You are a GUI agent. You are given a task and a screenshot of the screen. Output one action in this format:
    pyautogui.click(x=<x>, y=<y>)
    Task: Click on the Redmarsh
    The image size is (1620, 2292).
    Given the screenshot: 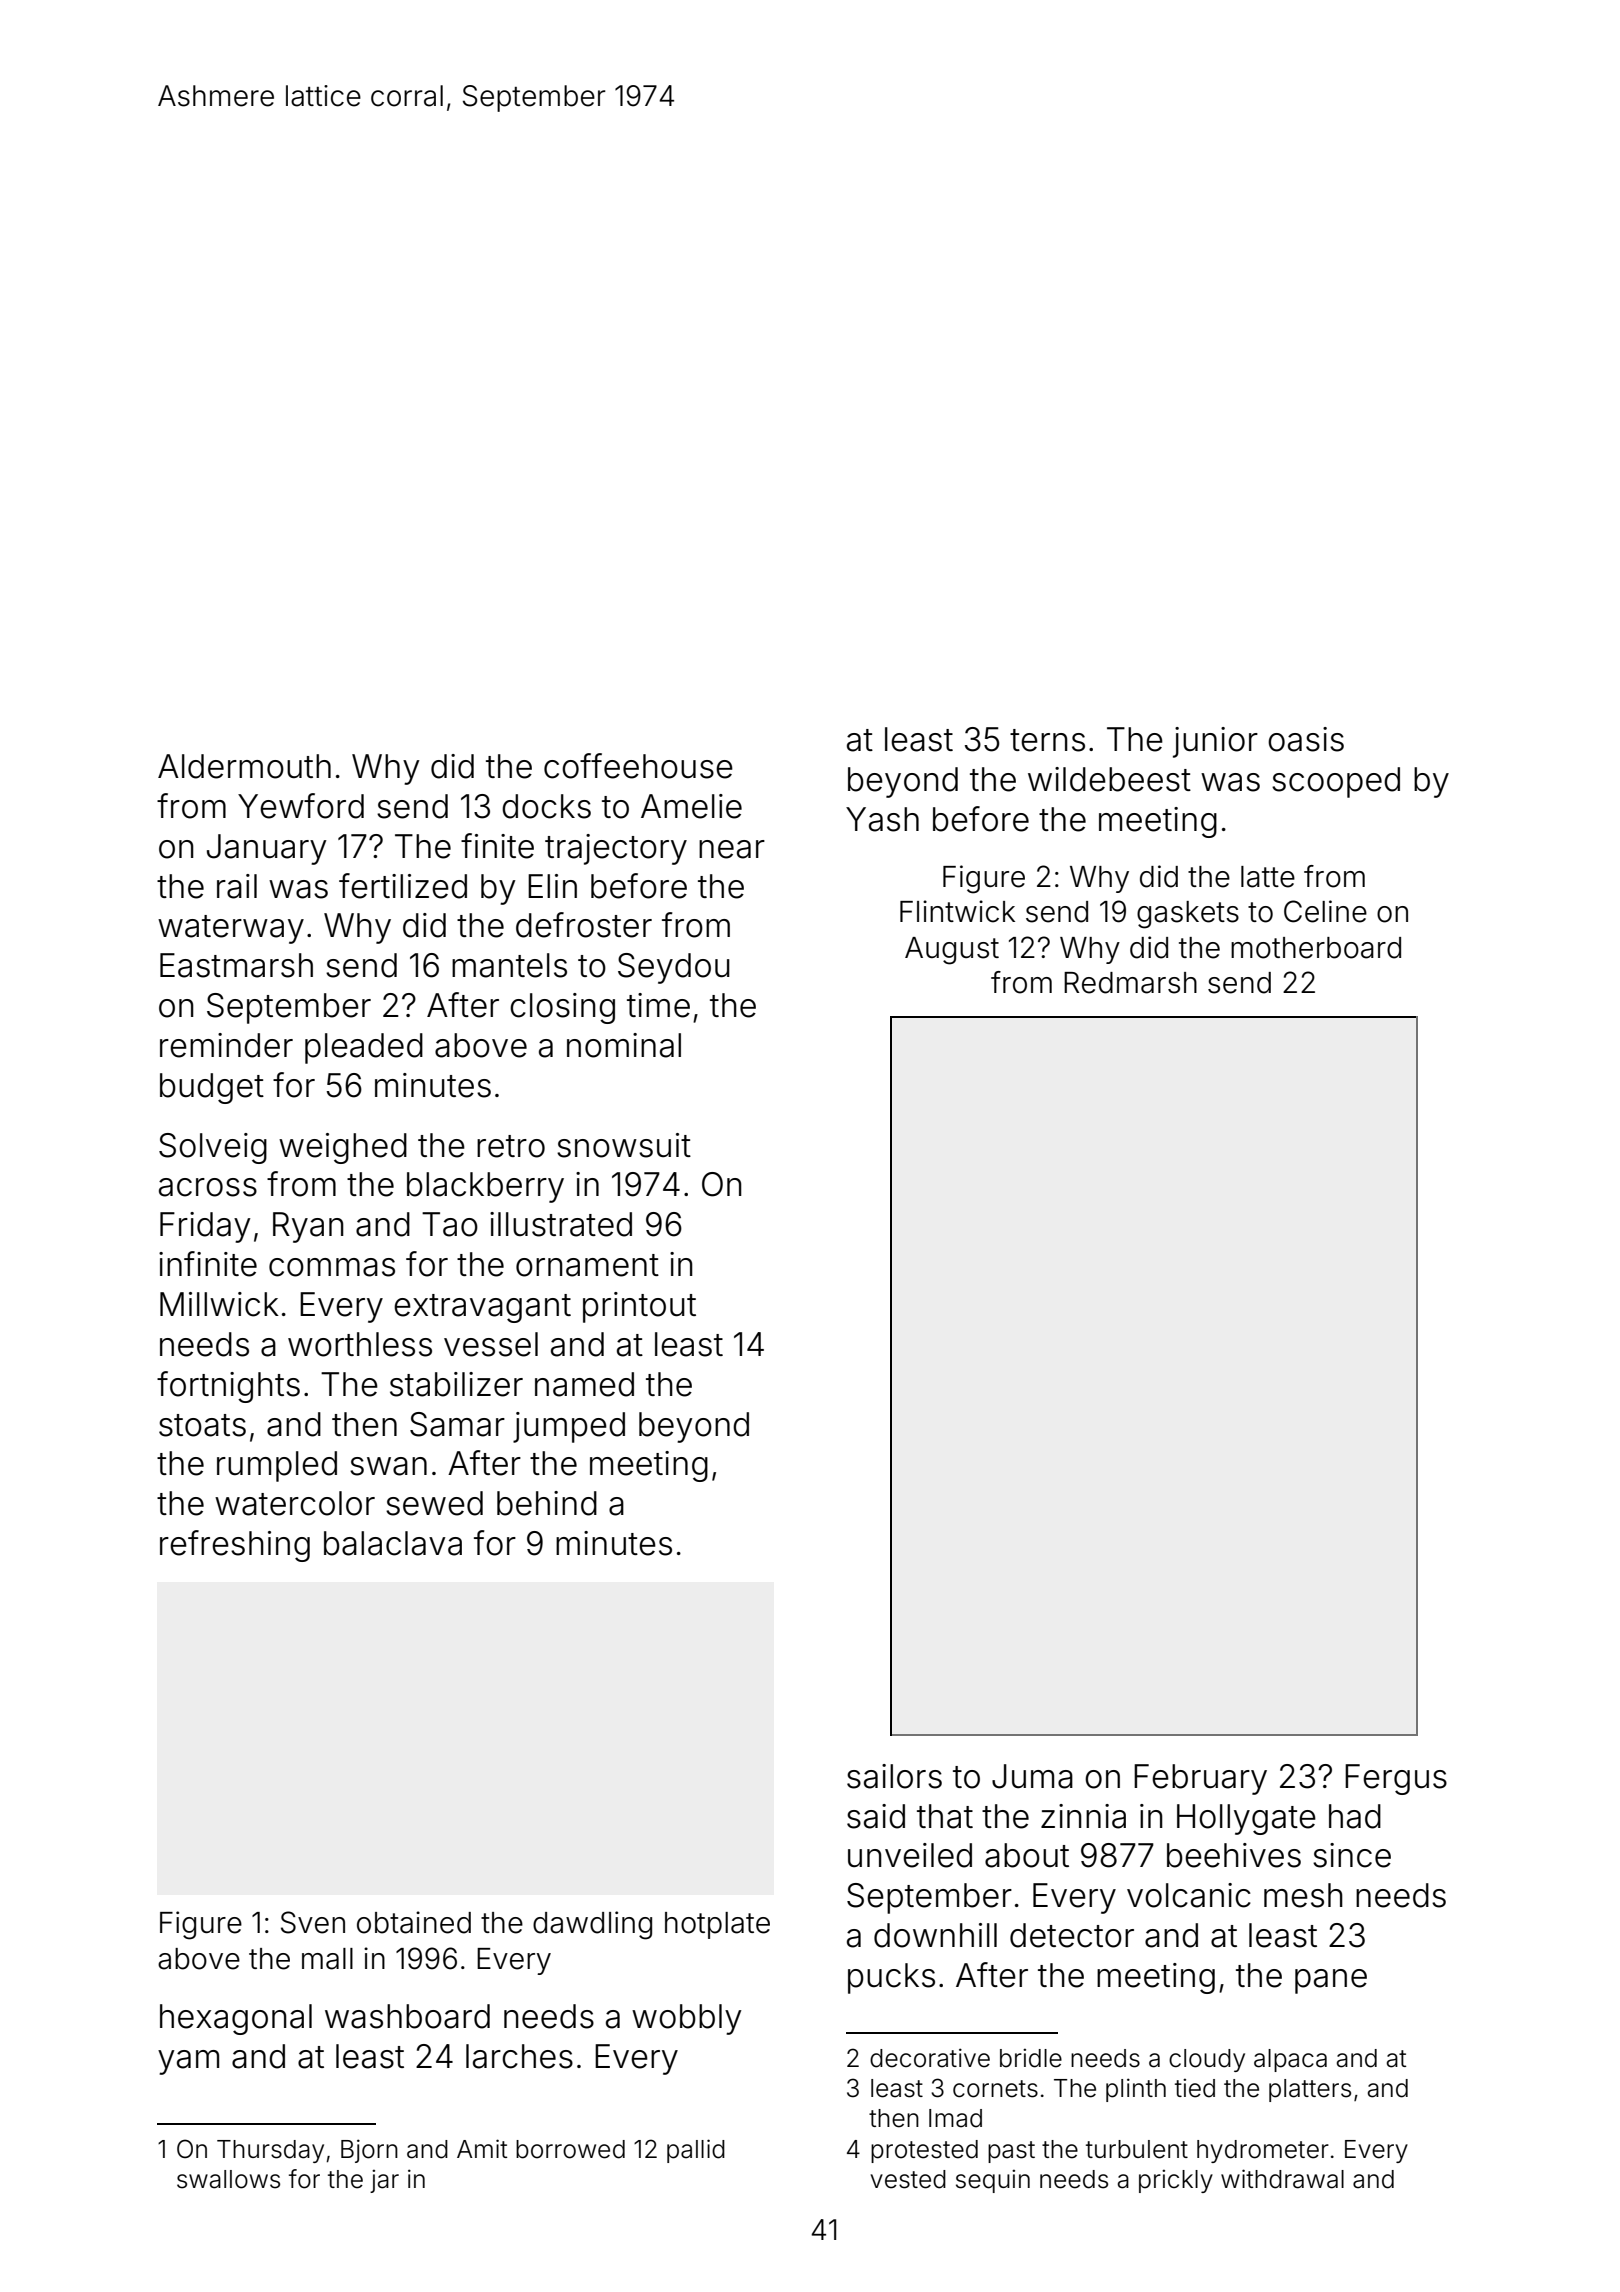 What is the action you would take?
    pyautogui.click(x=1130, y=983)
